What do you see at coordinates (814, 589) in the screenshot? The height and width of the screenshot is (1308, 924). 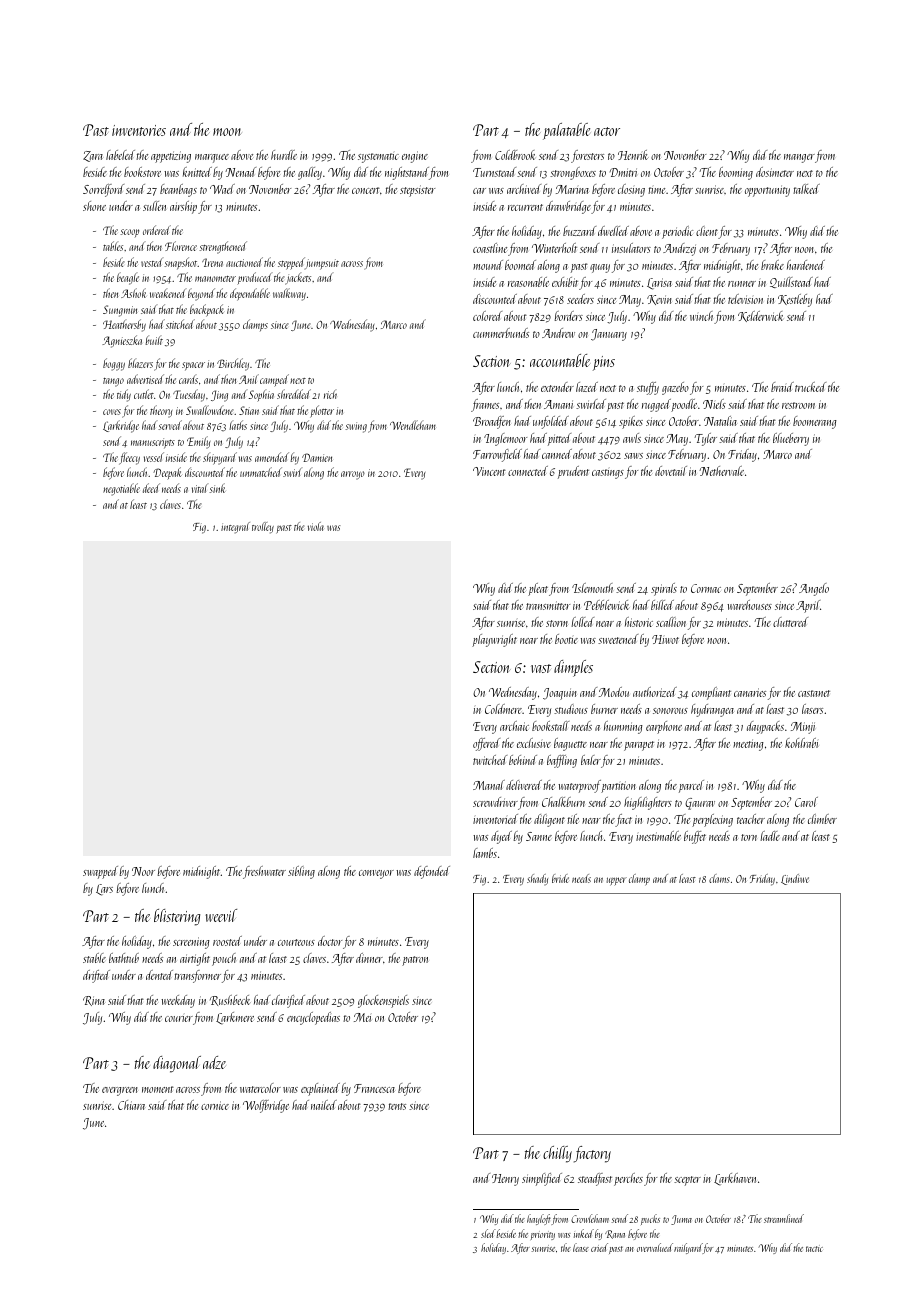 I see `Angelo` at bounding box center [814, 589].
